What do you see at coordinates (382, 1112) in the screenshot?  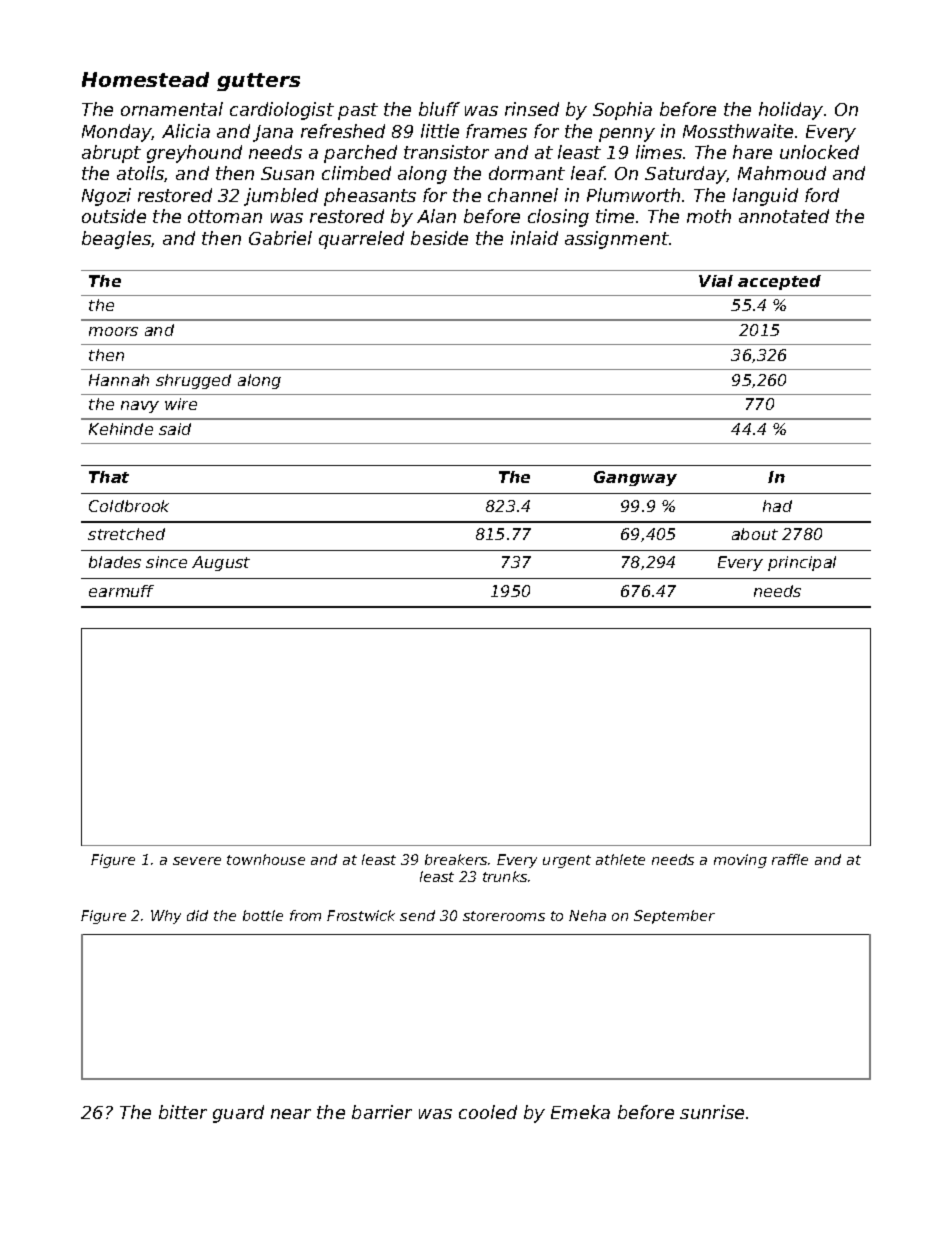 I see `barrier` at bounding box center [382, 1112].
